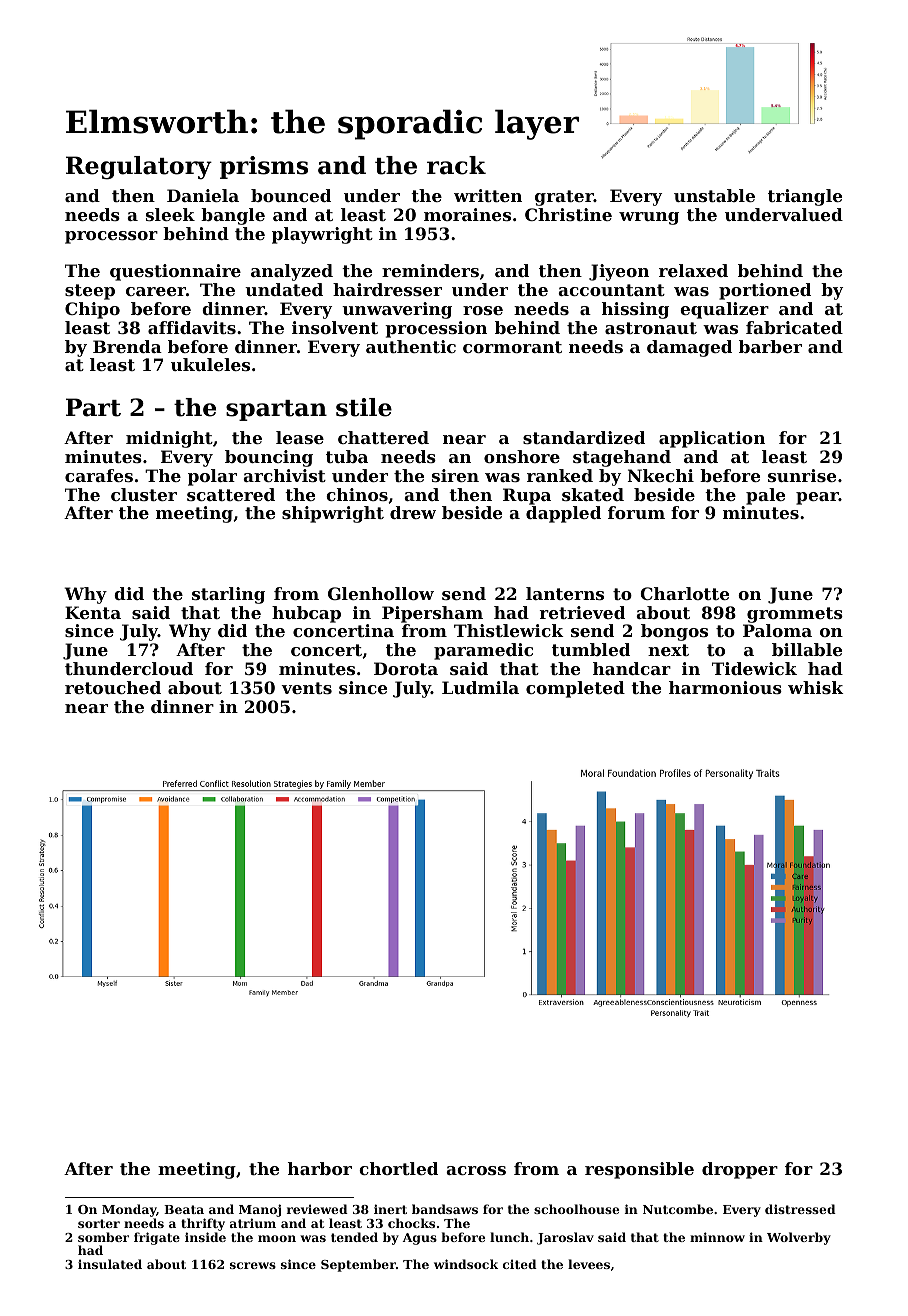 This page has width=908, height=1316. What do you see at coordinates (456, 165) in the page?
I see `rack` at bounding box center [456, 165].
